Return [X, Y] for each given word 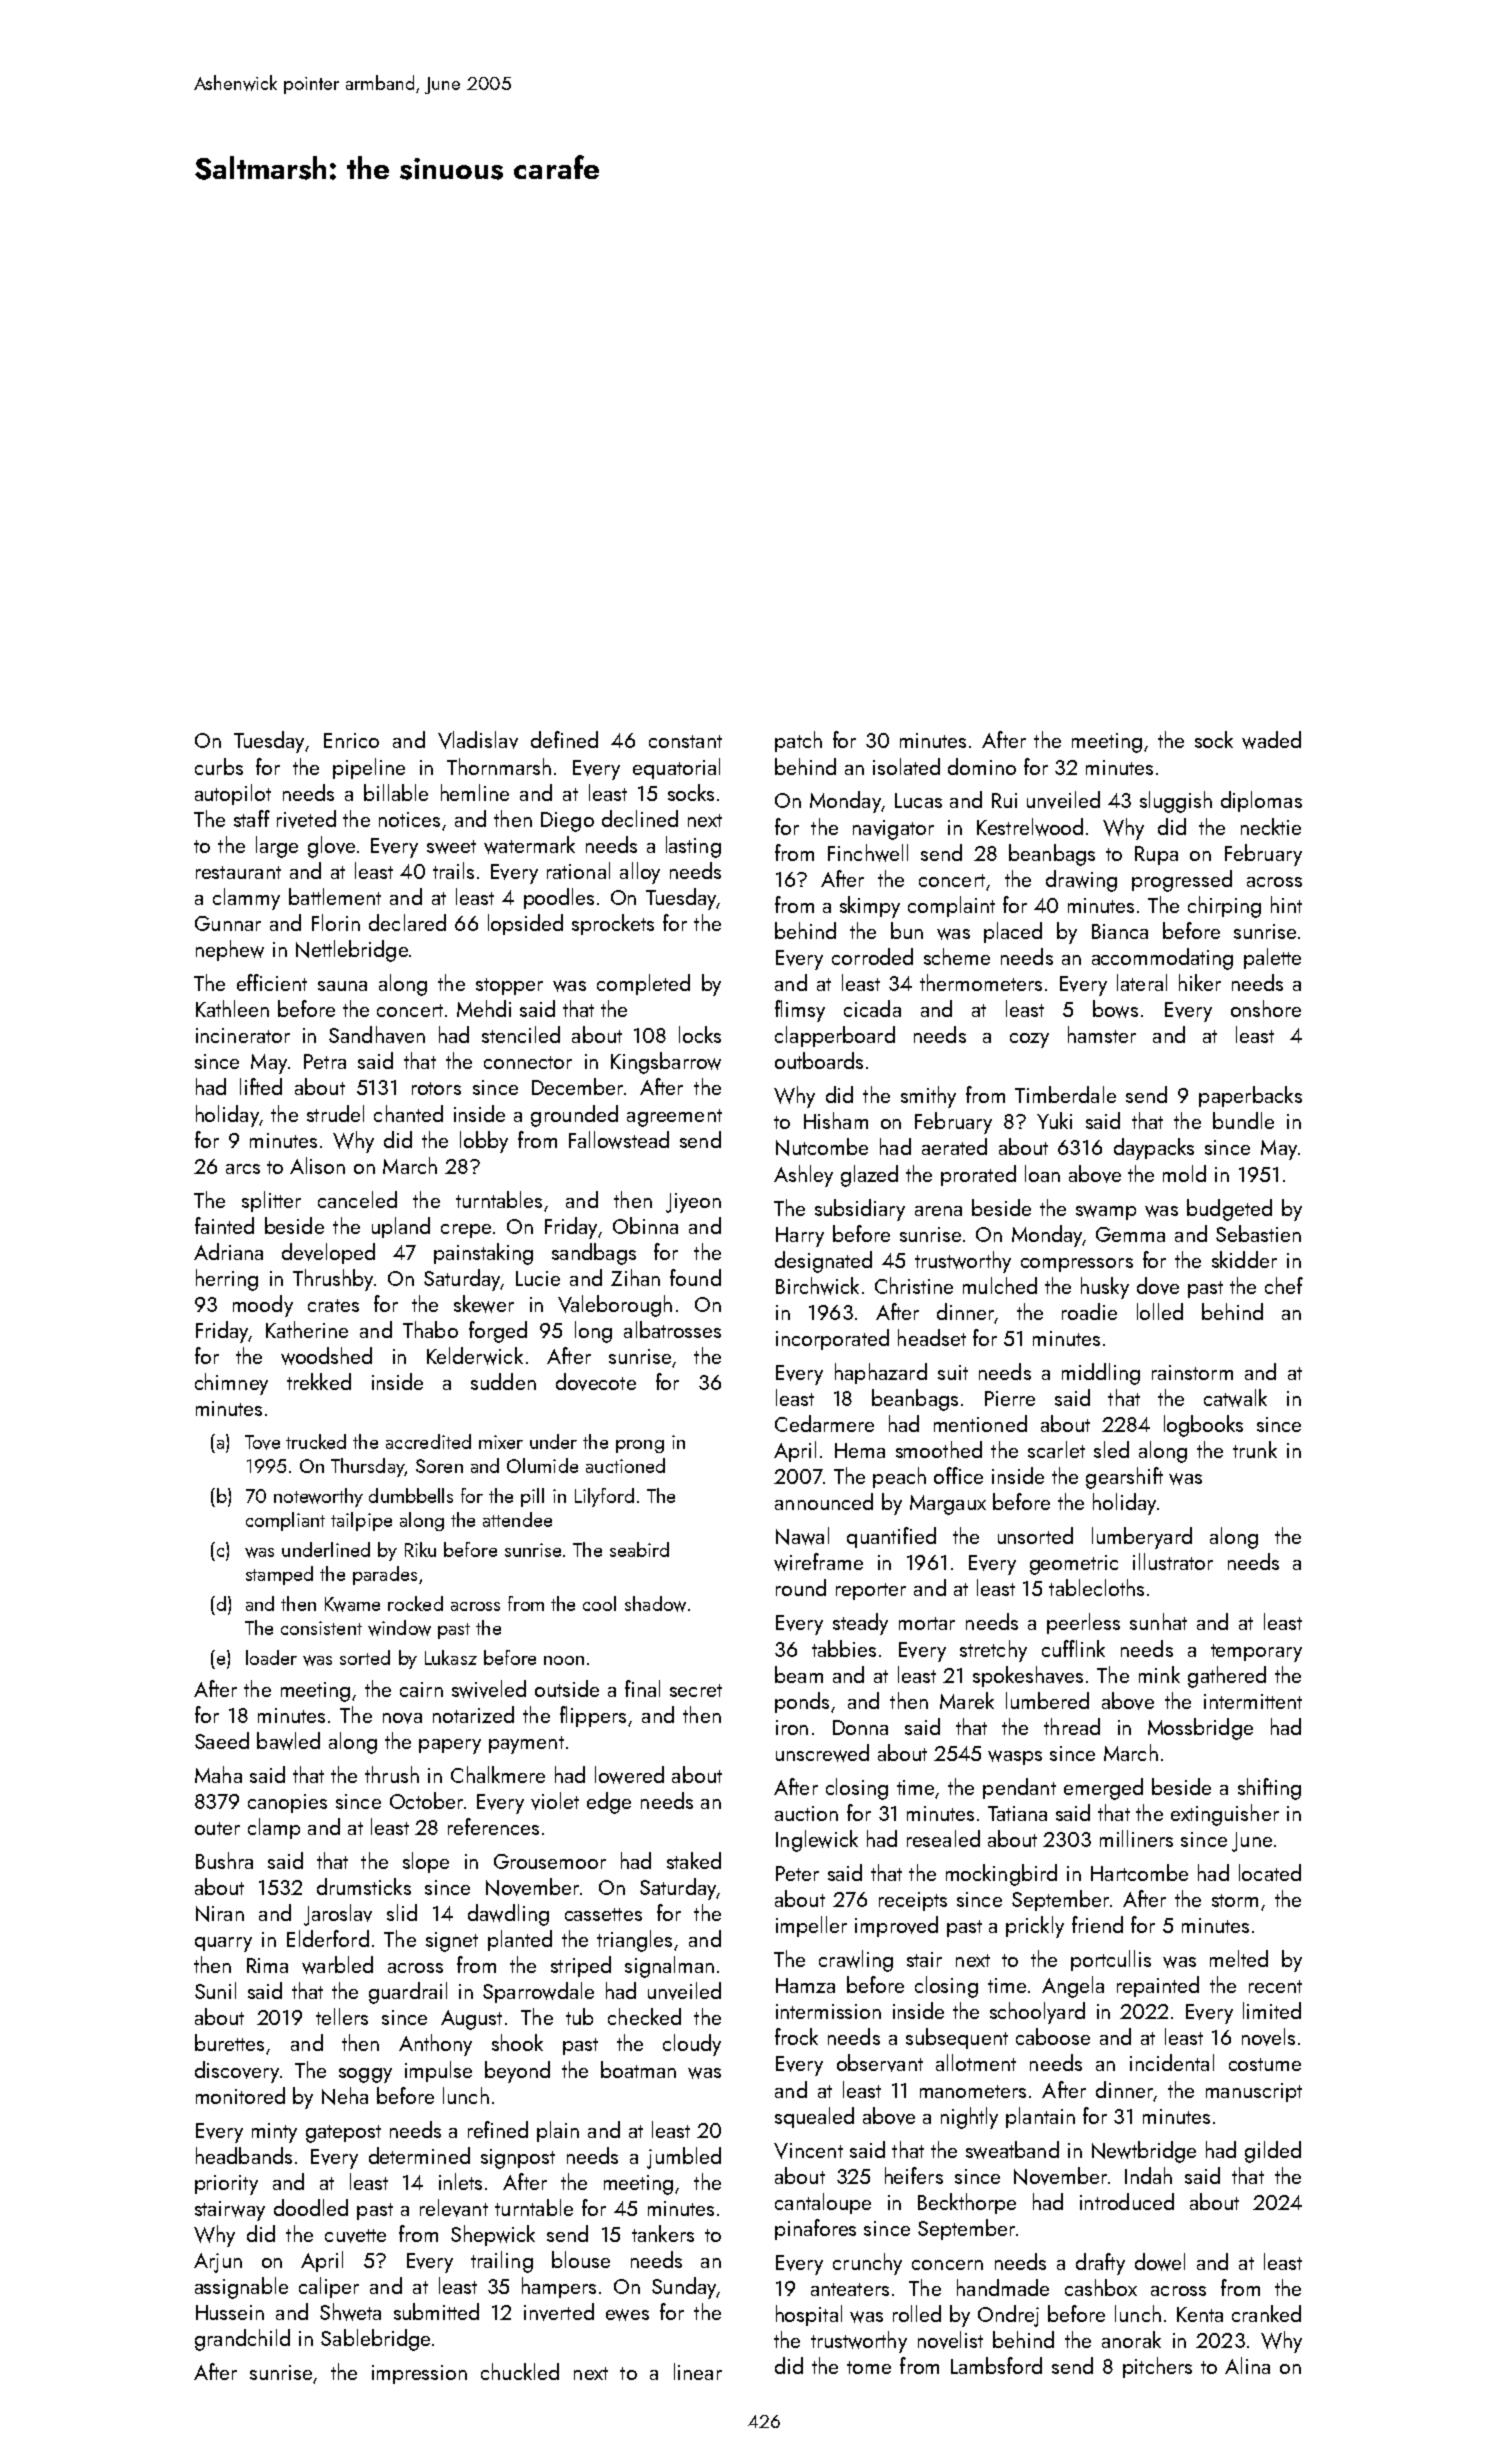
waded [1271, 740]
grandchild [242, 2340]
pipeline [369, 768]
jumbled [684, 2158]
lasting [693, 847]
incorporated [832, 1339]
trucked [316, 1441]
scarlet [1056, 1449]
